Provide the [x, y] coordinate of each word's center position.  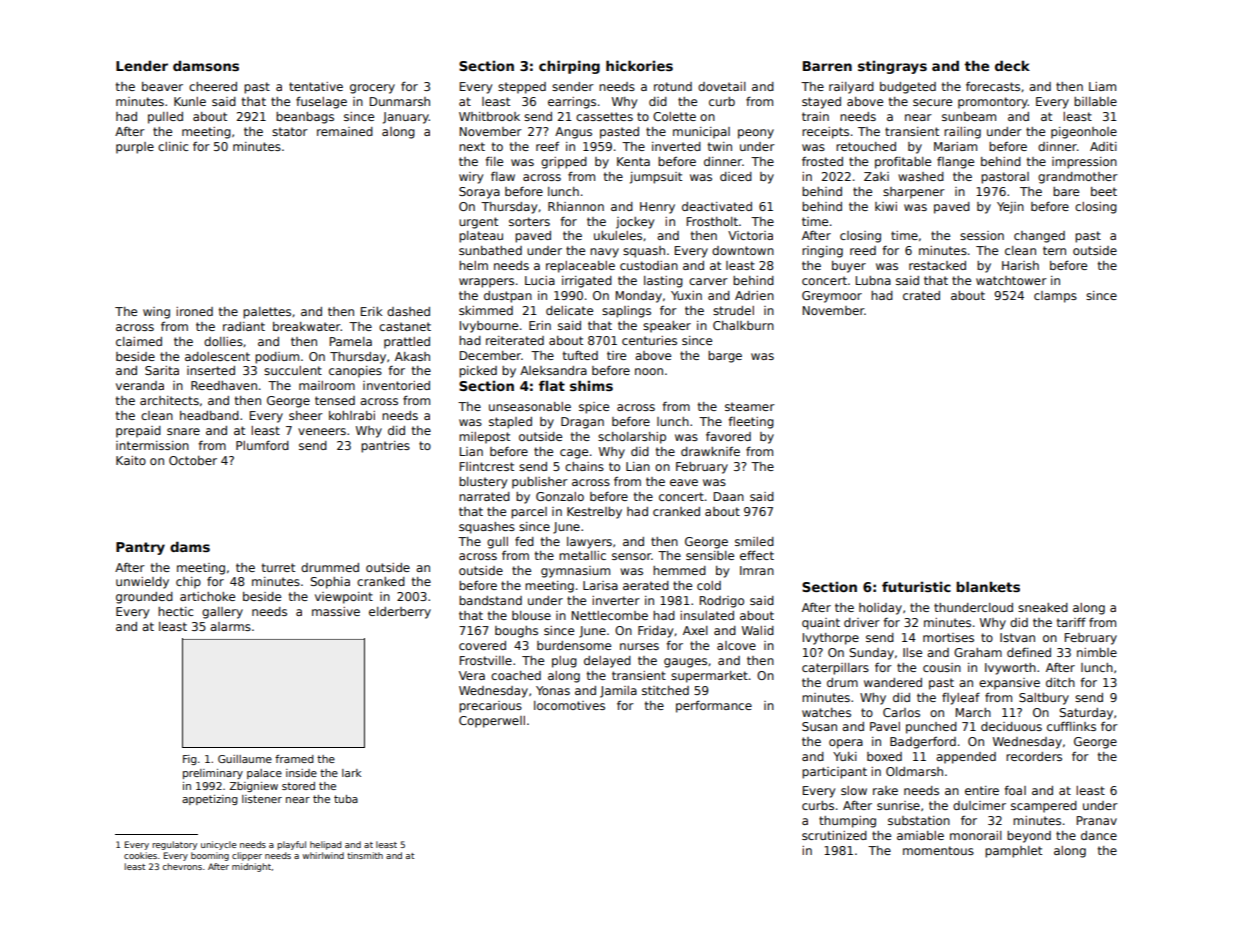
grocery [372, 89]
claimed [139, 341]
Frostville [486, 660]
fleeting [751, 423]
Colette [674, 116]
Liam [1102, 86]
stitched [665, 690]
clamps [1055, 297]
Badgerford [923, 743]
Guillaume [245, 759]
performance [714, 707]
